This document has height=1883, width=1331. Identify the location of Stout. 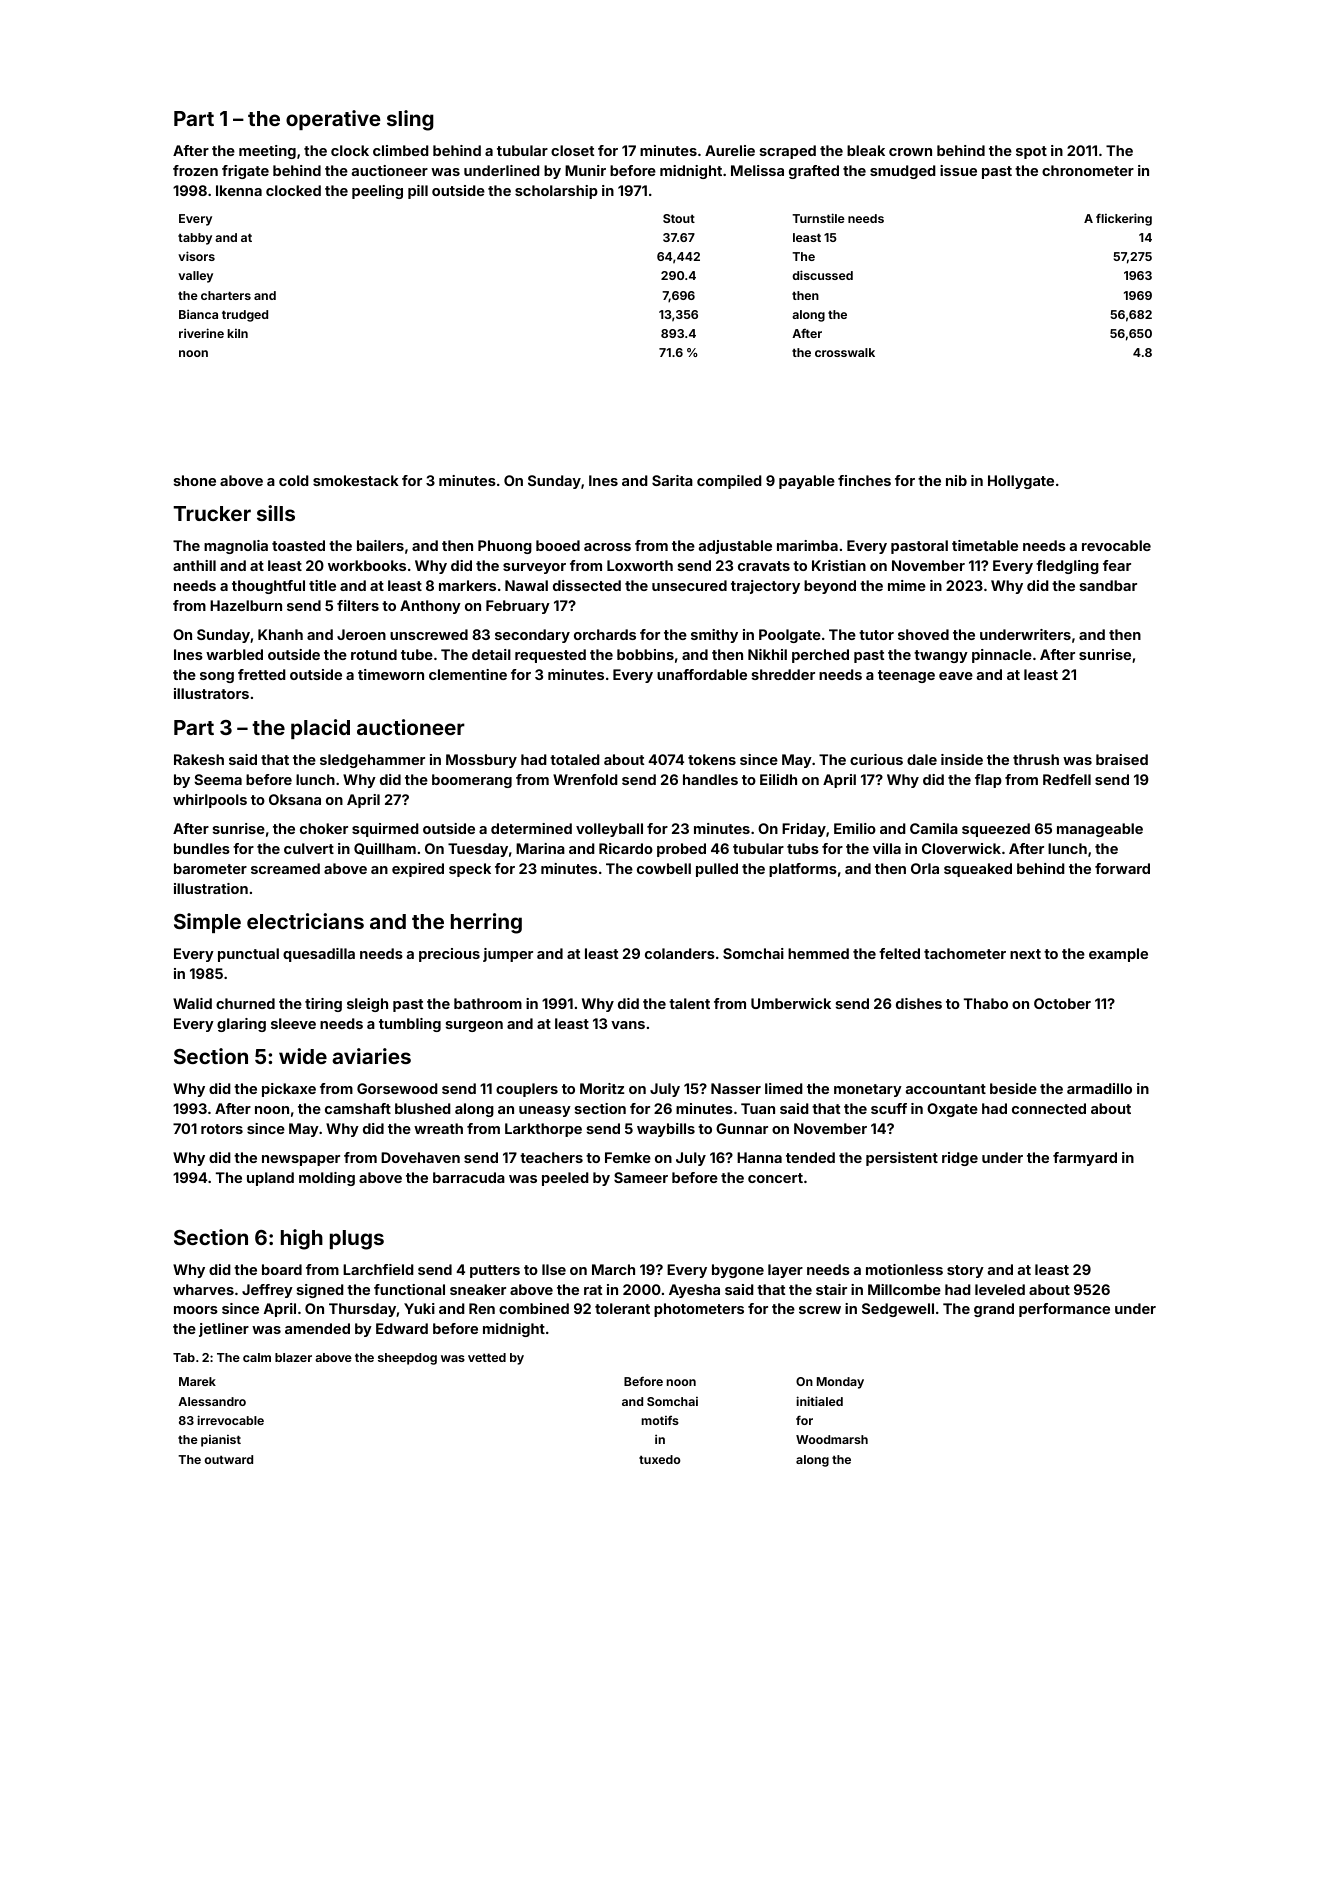
(679, 218).
